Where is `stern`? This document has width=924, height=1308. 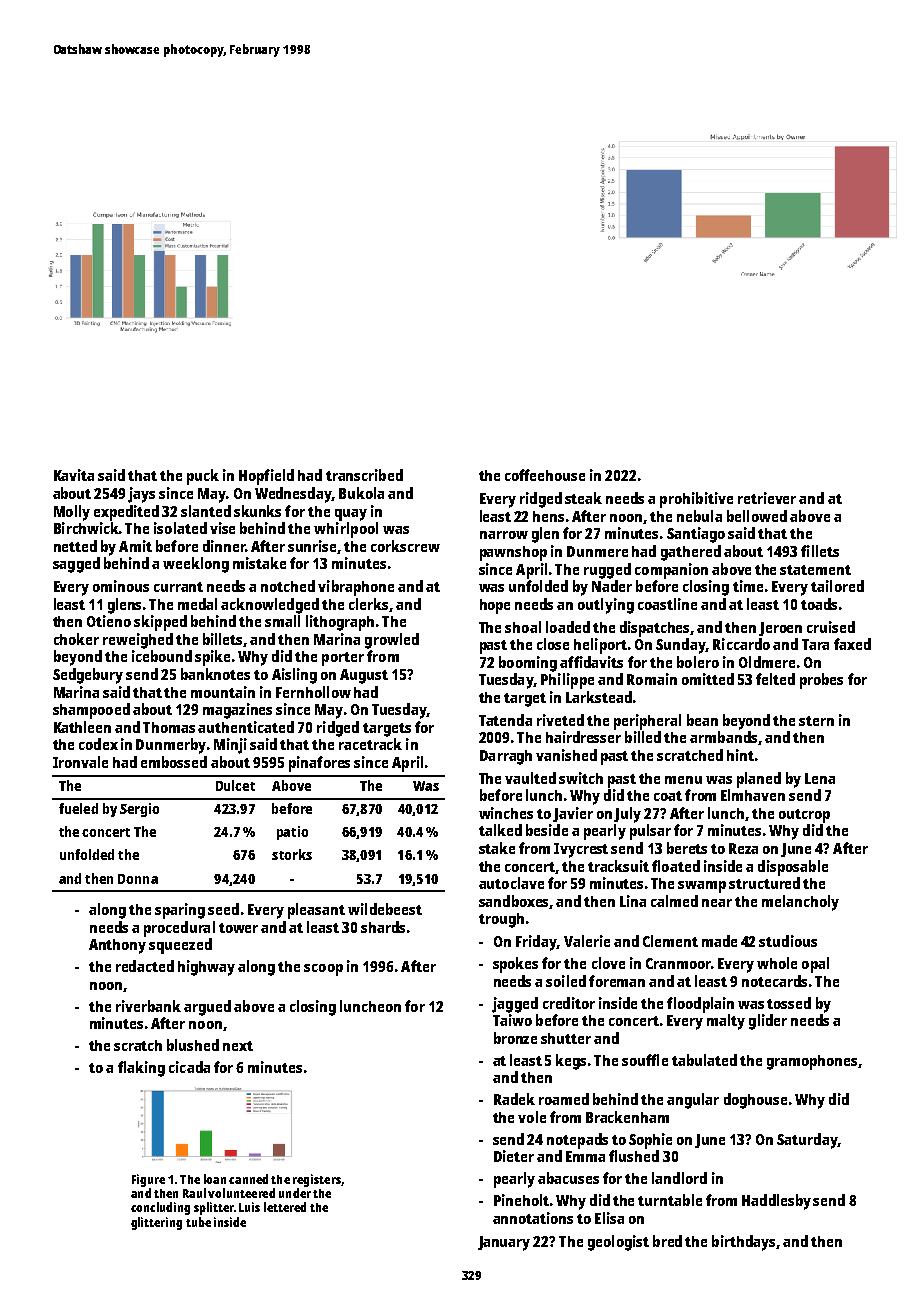 stern is located at coordinates (816, 721).
